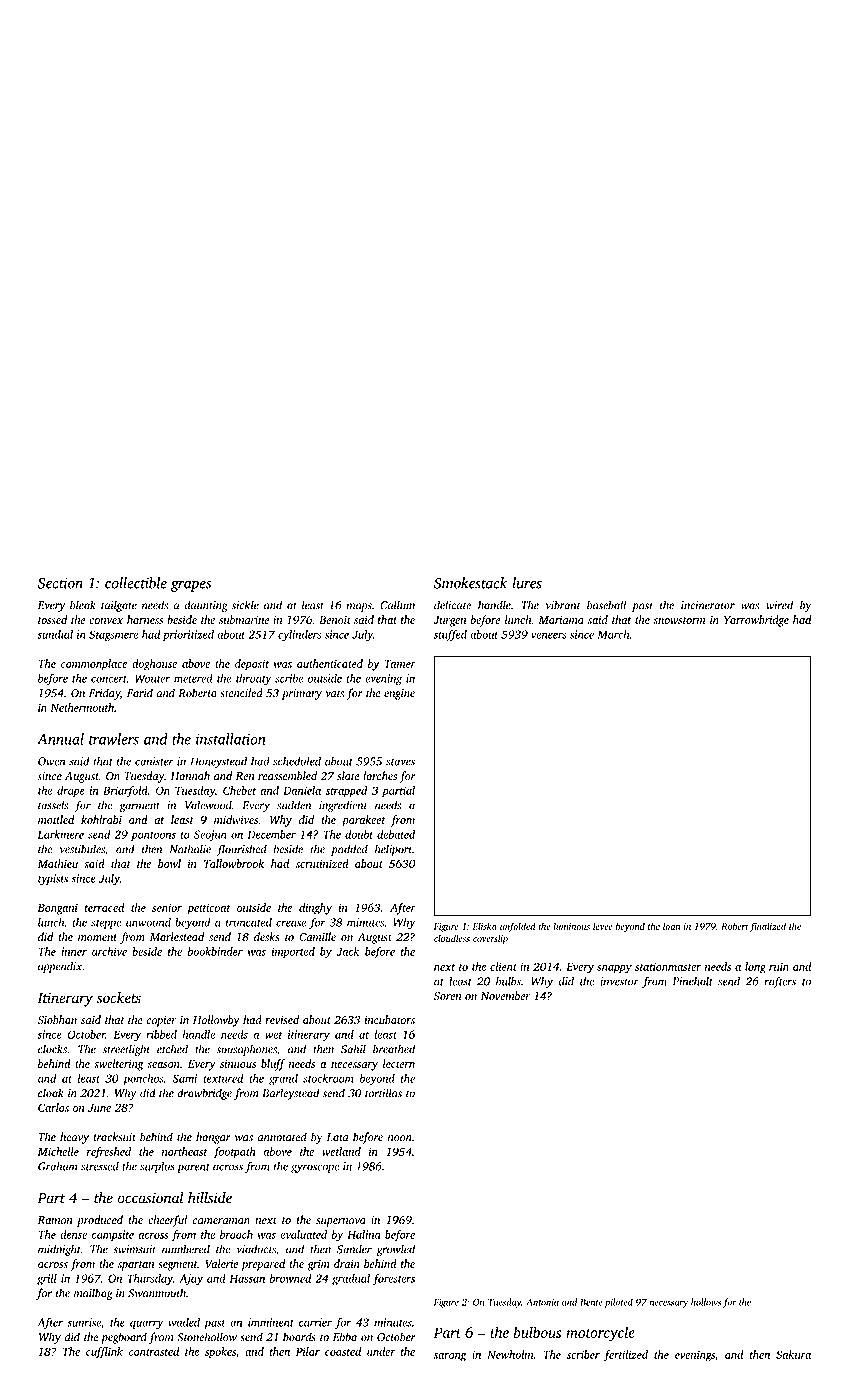  Describe the element at coordinates (60, 739) in the screenshot. I see `Annual` at that location.
